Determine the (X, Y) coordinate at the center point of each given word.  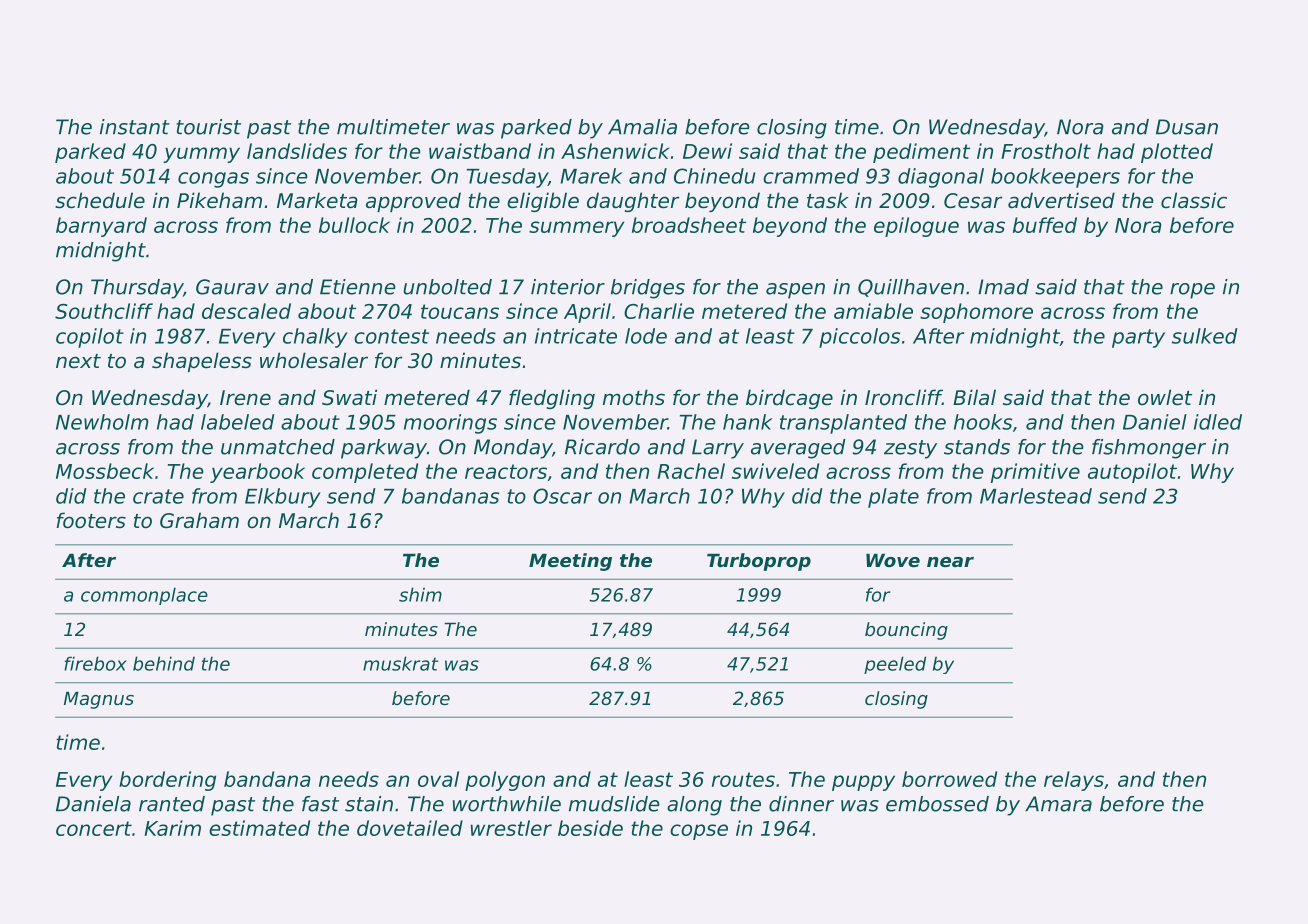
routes (743, 779)
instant (135, 127)
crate (158, 496)
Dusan (1187, 127)
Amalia (642, 127)
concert (94, 828)
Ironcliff (903, 397)
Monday (513, 449)
